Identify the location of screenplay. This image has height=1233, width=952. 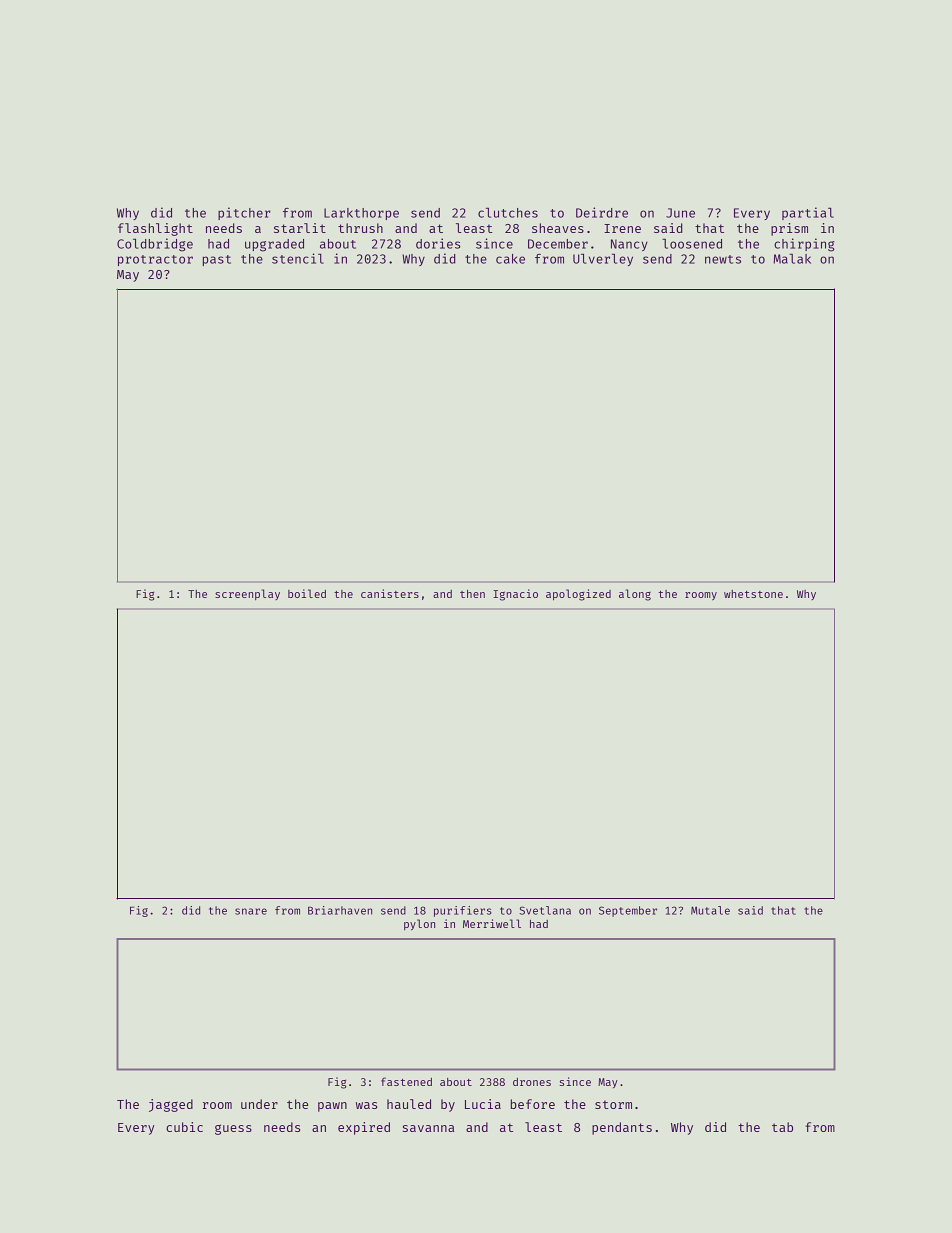
(247, 594).
